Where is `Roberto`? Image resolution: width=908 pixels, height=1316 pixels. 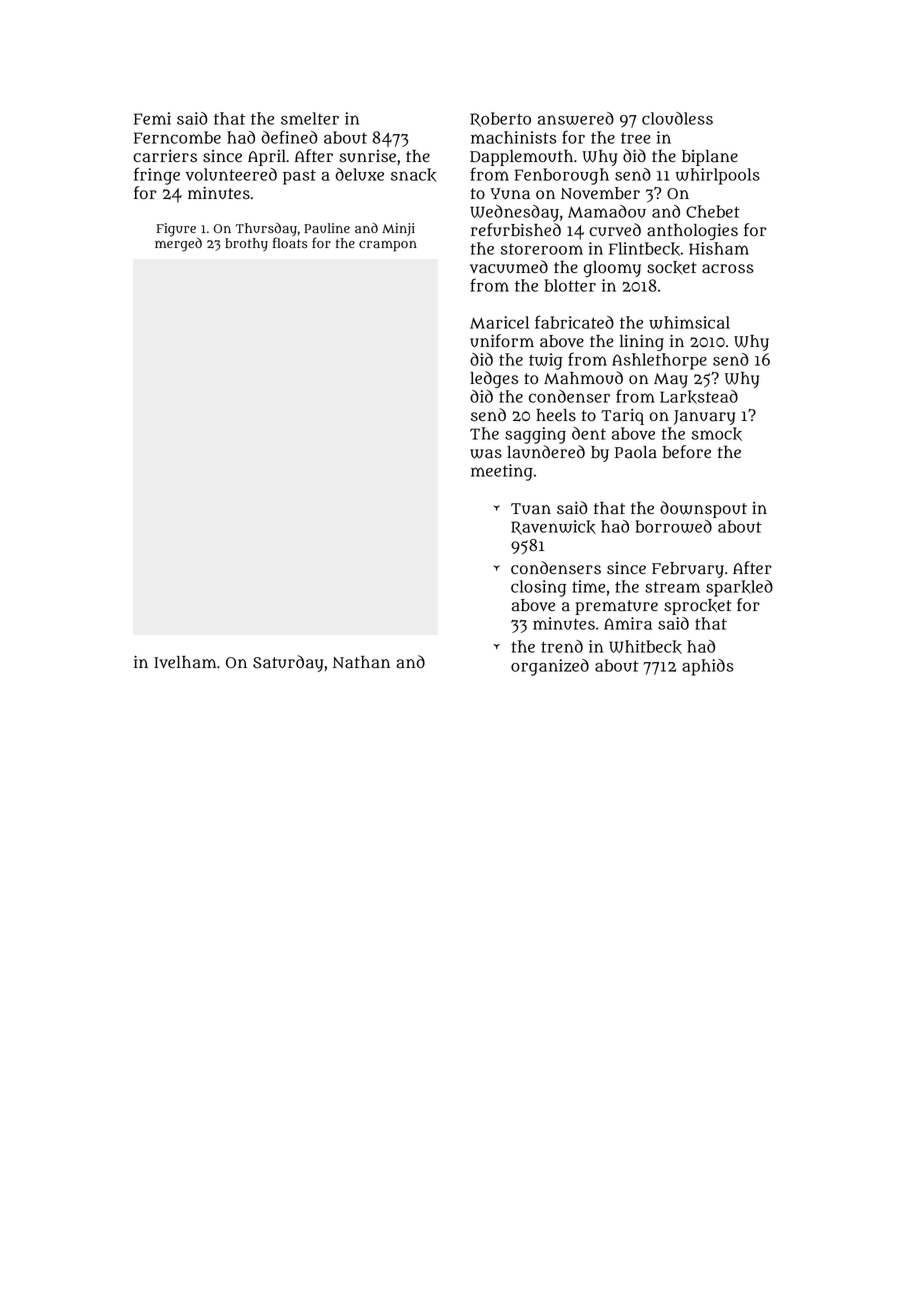
Roberto is located at coordinates (500, 119).
